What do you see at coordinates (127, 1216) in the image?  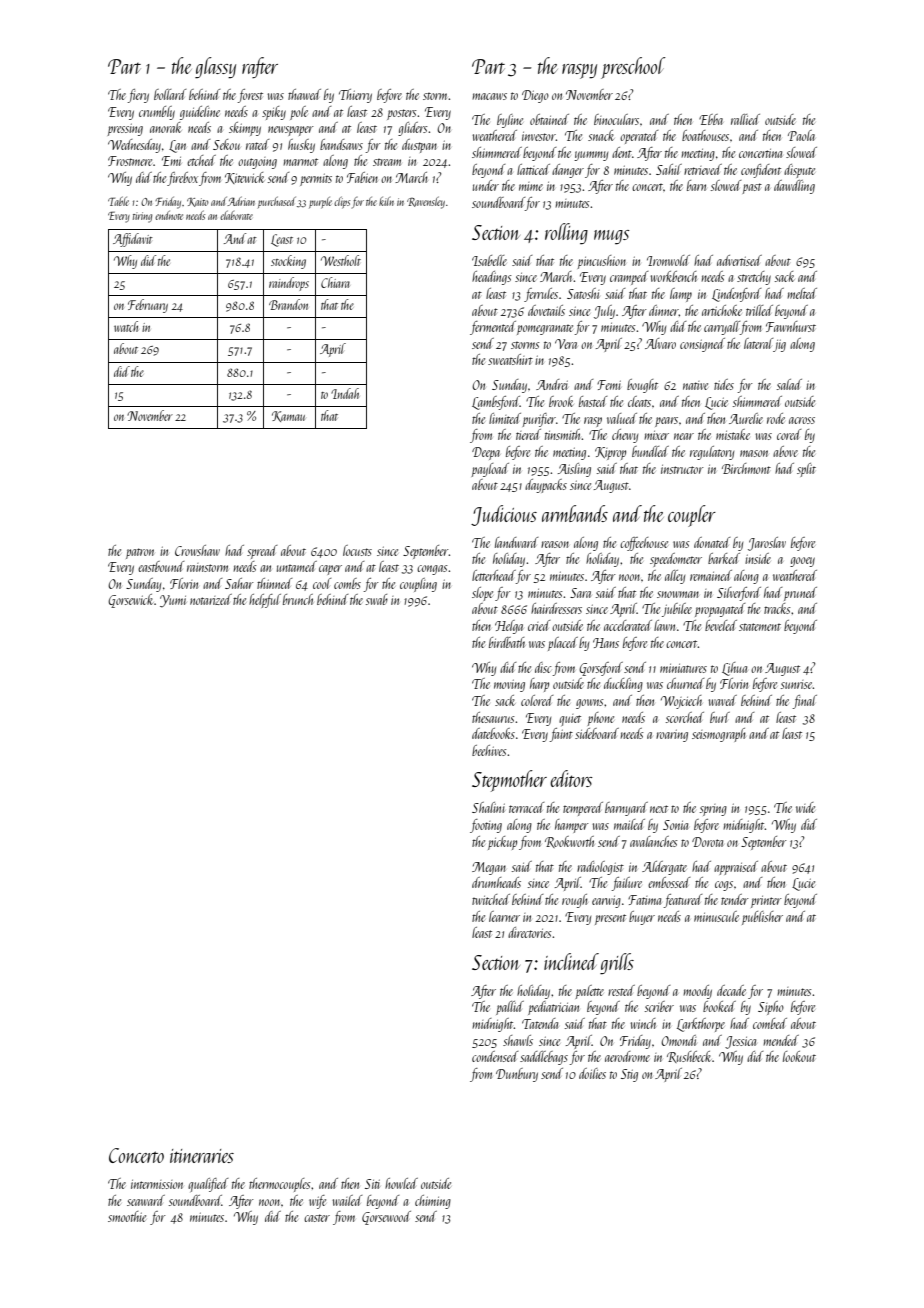 I see `smoothie` at bounding box center [127, 1216].
